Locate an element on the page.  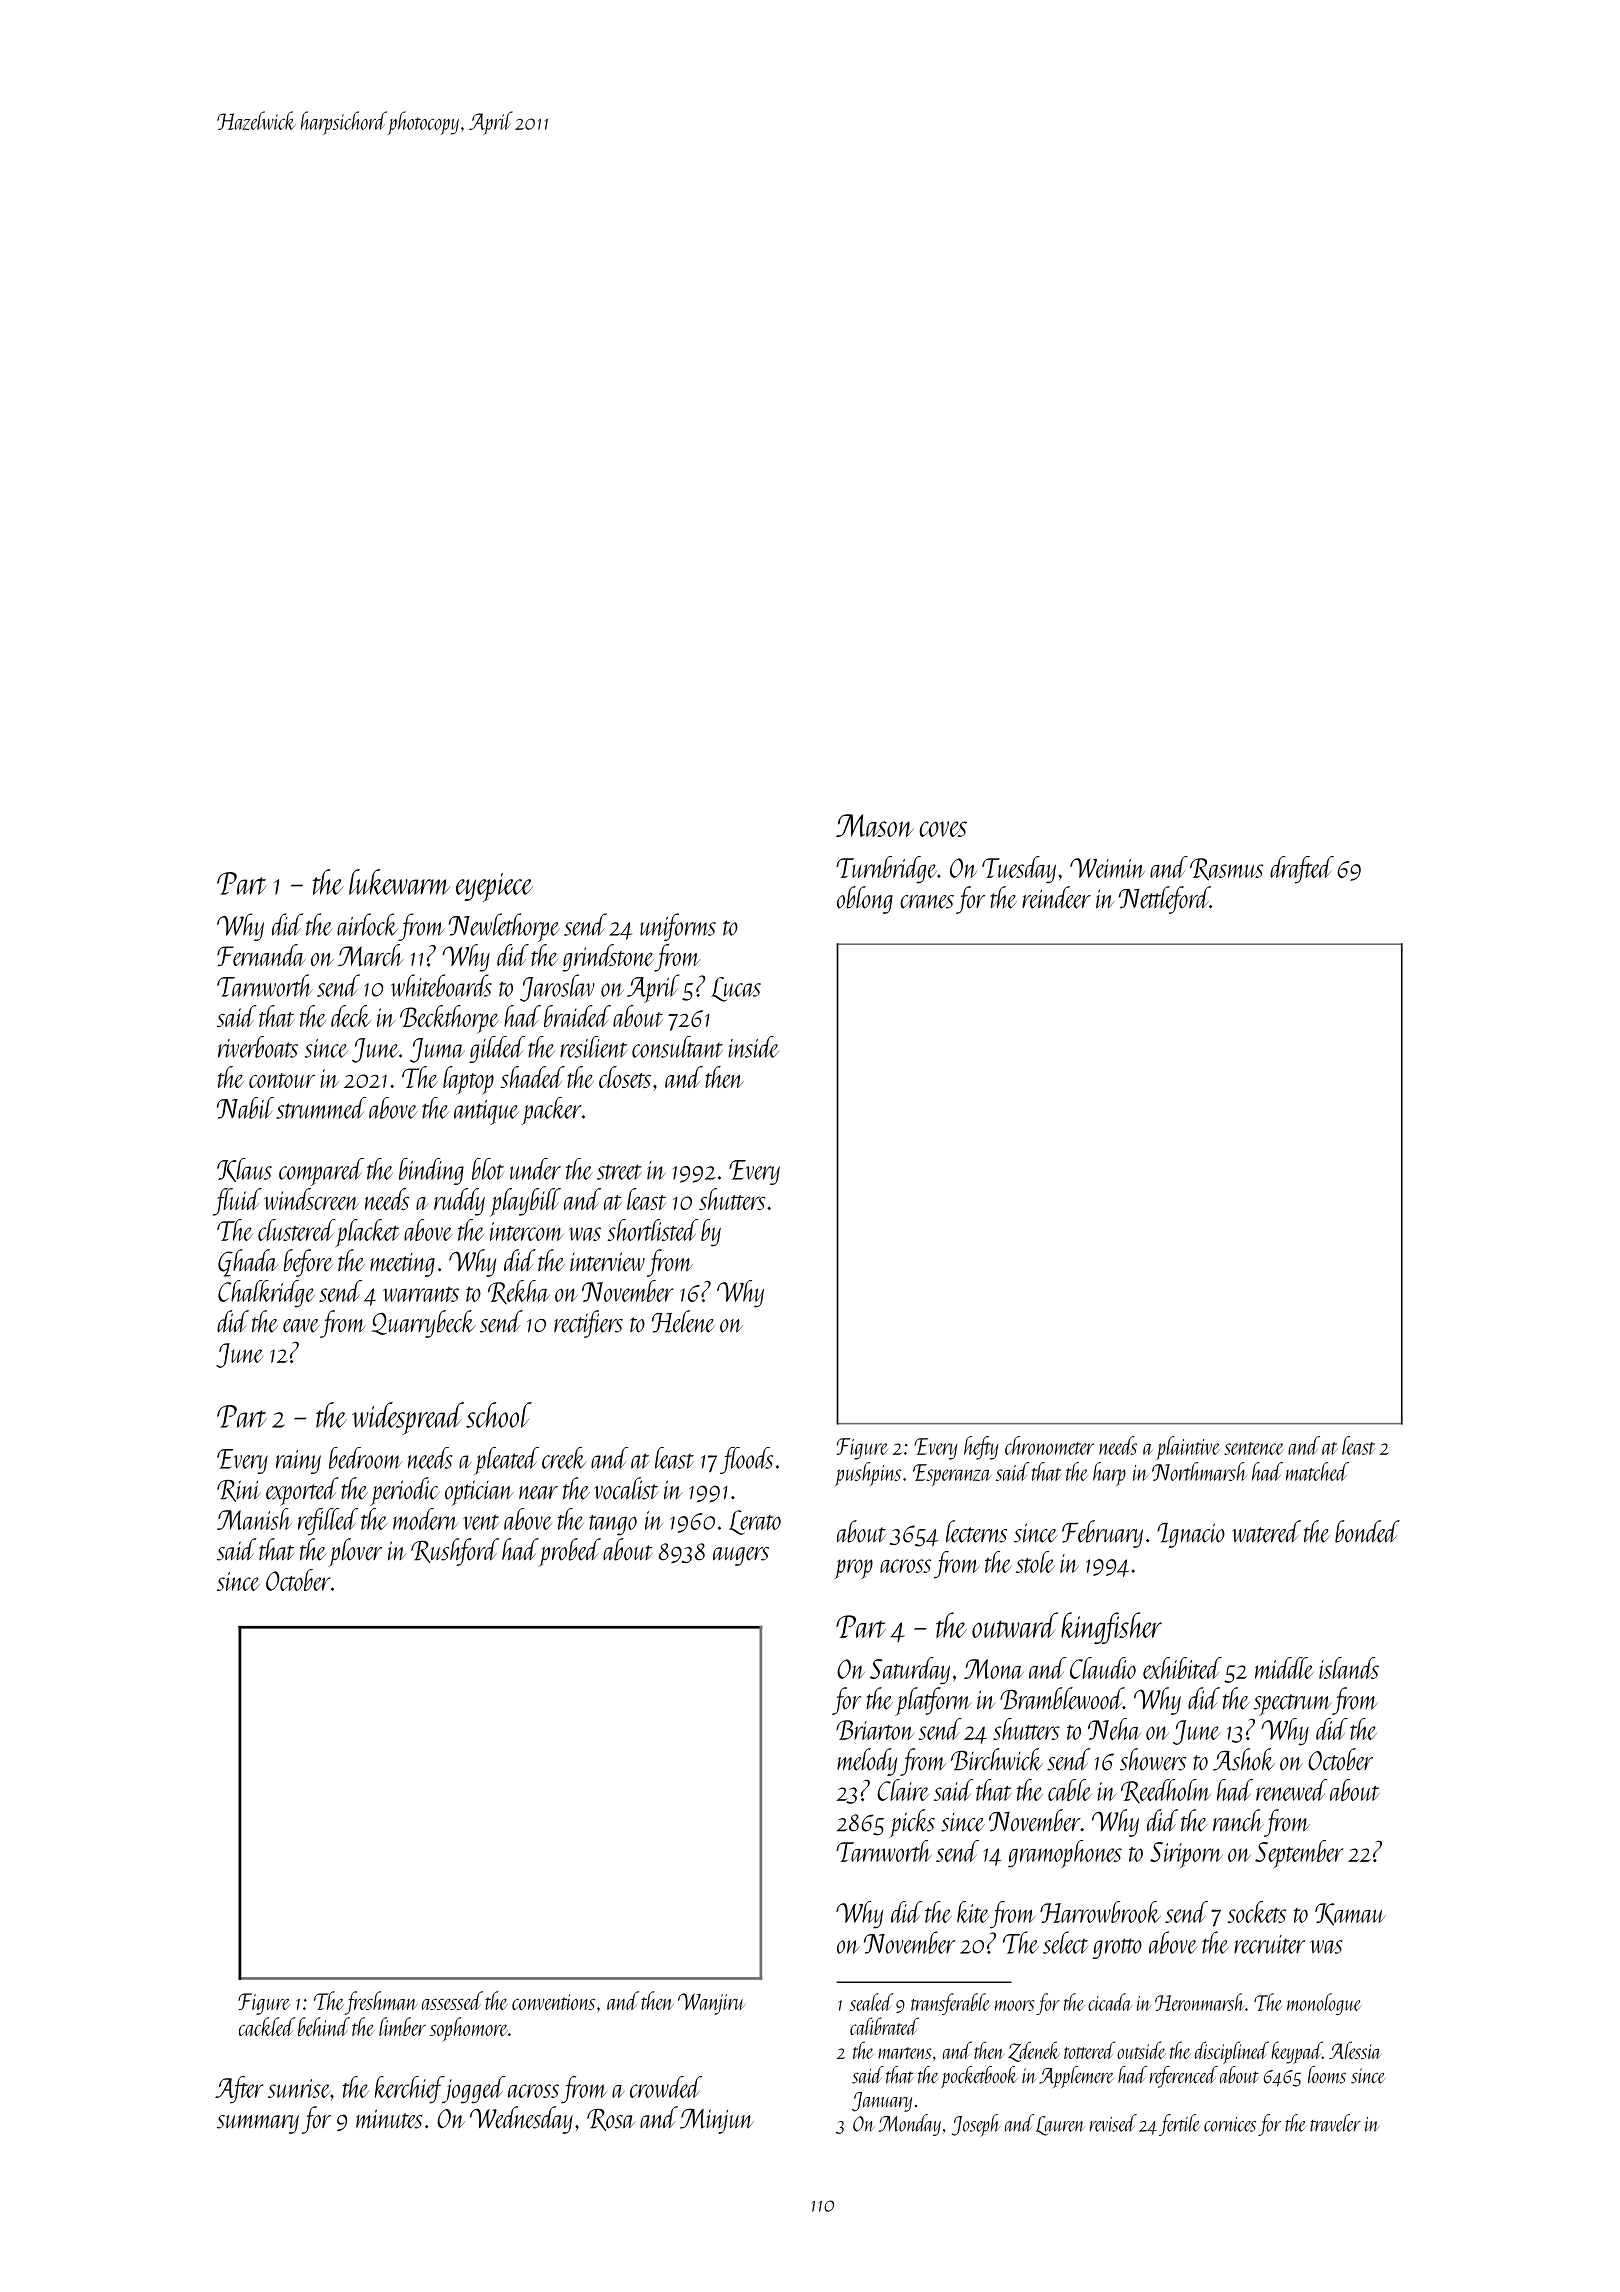
moors is located at coordinates (1015, 2005).
